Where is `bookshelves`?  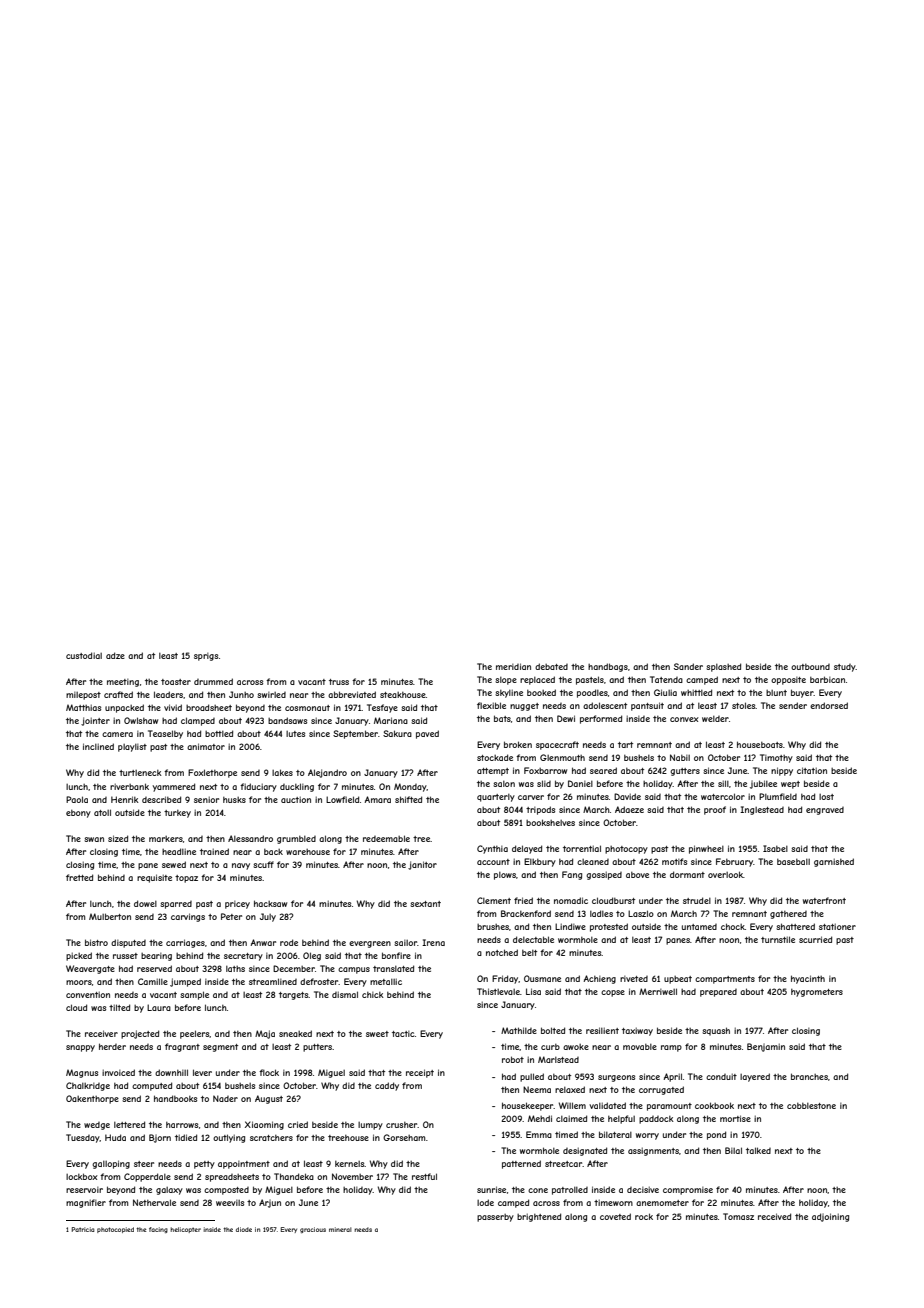
bookshelves is located at coordinates (550, 822).
